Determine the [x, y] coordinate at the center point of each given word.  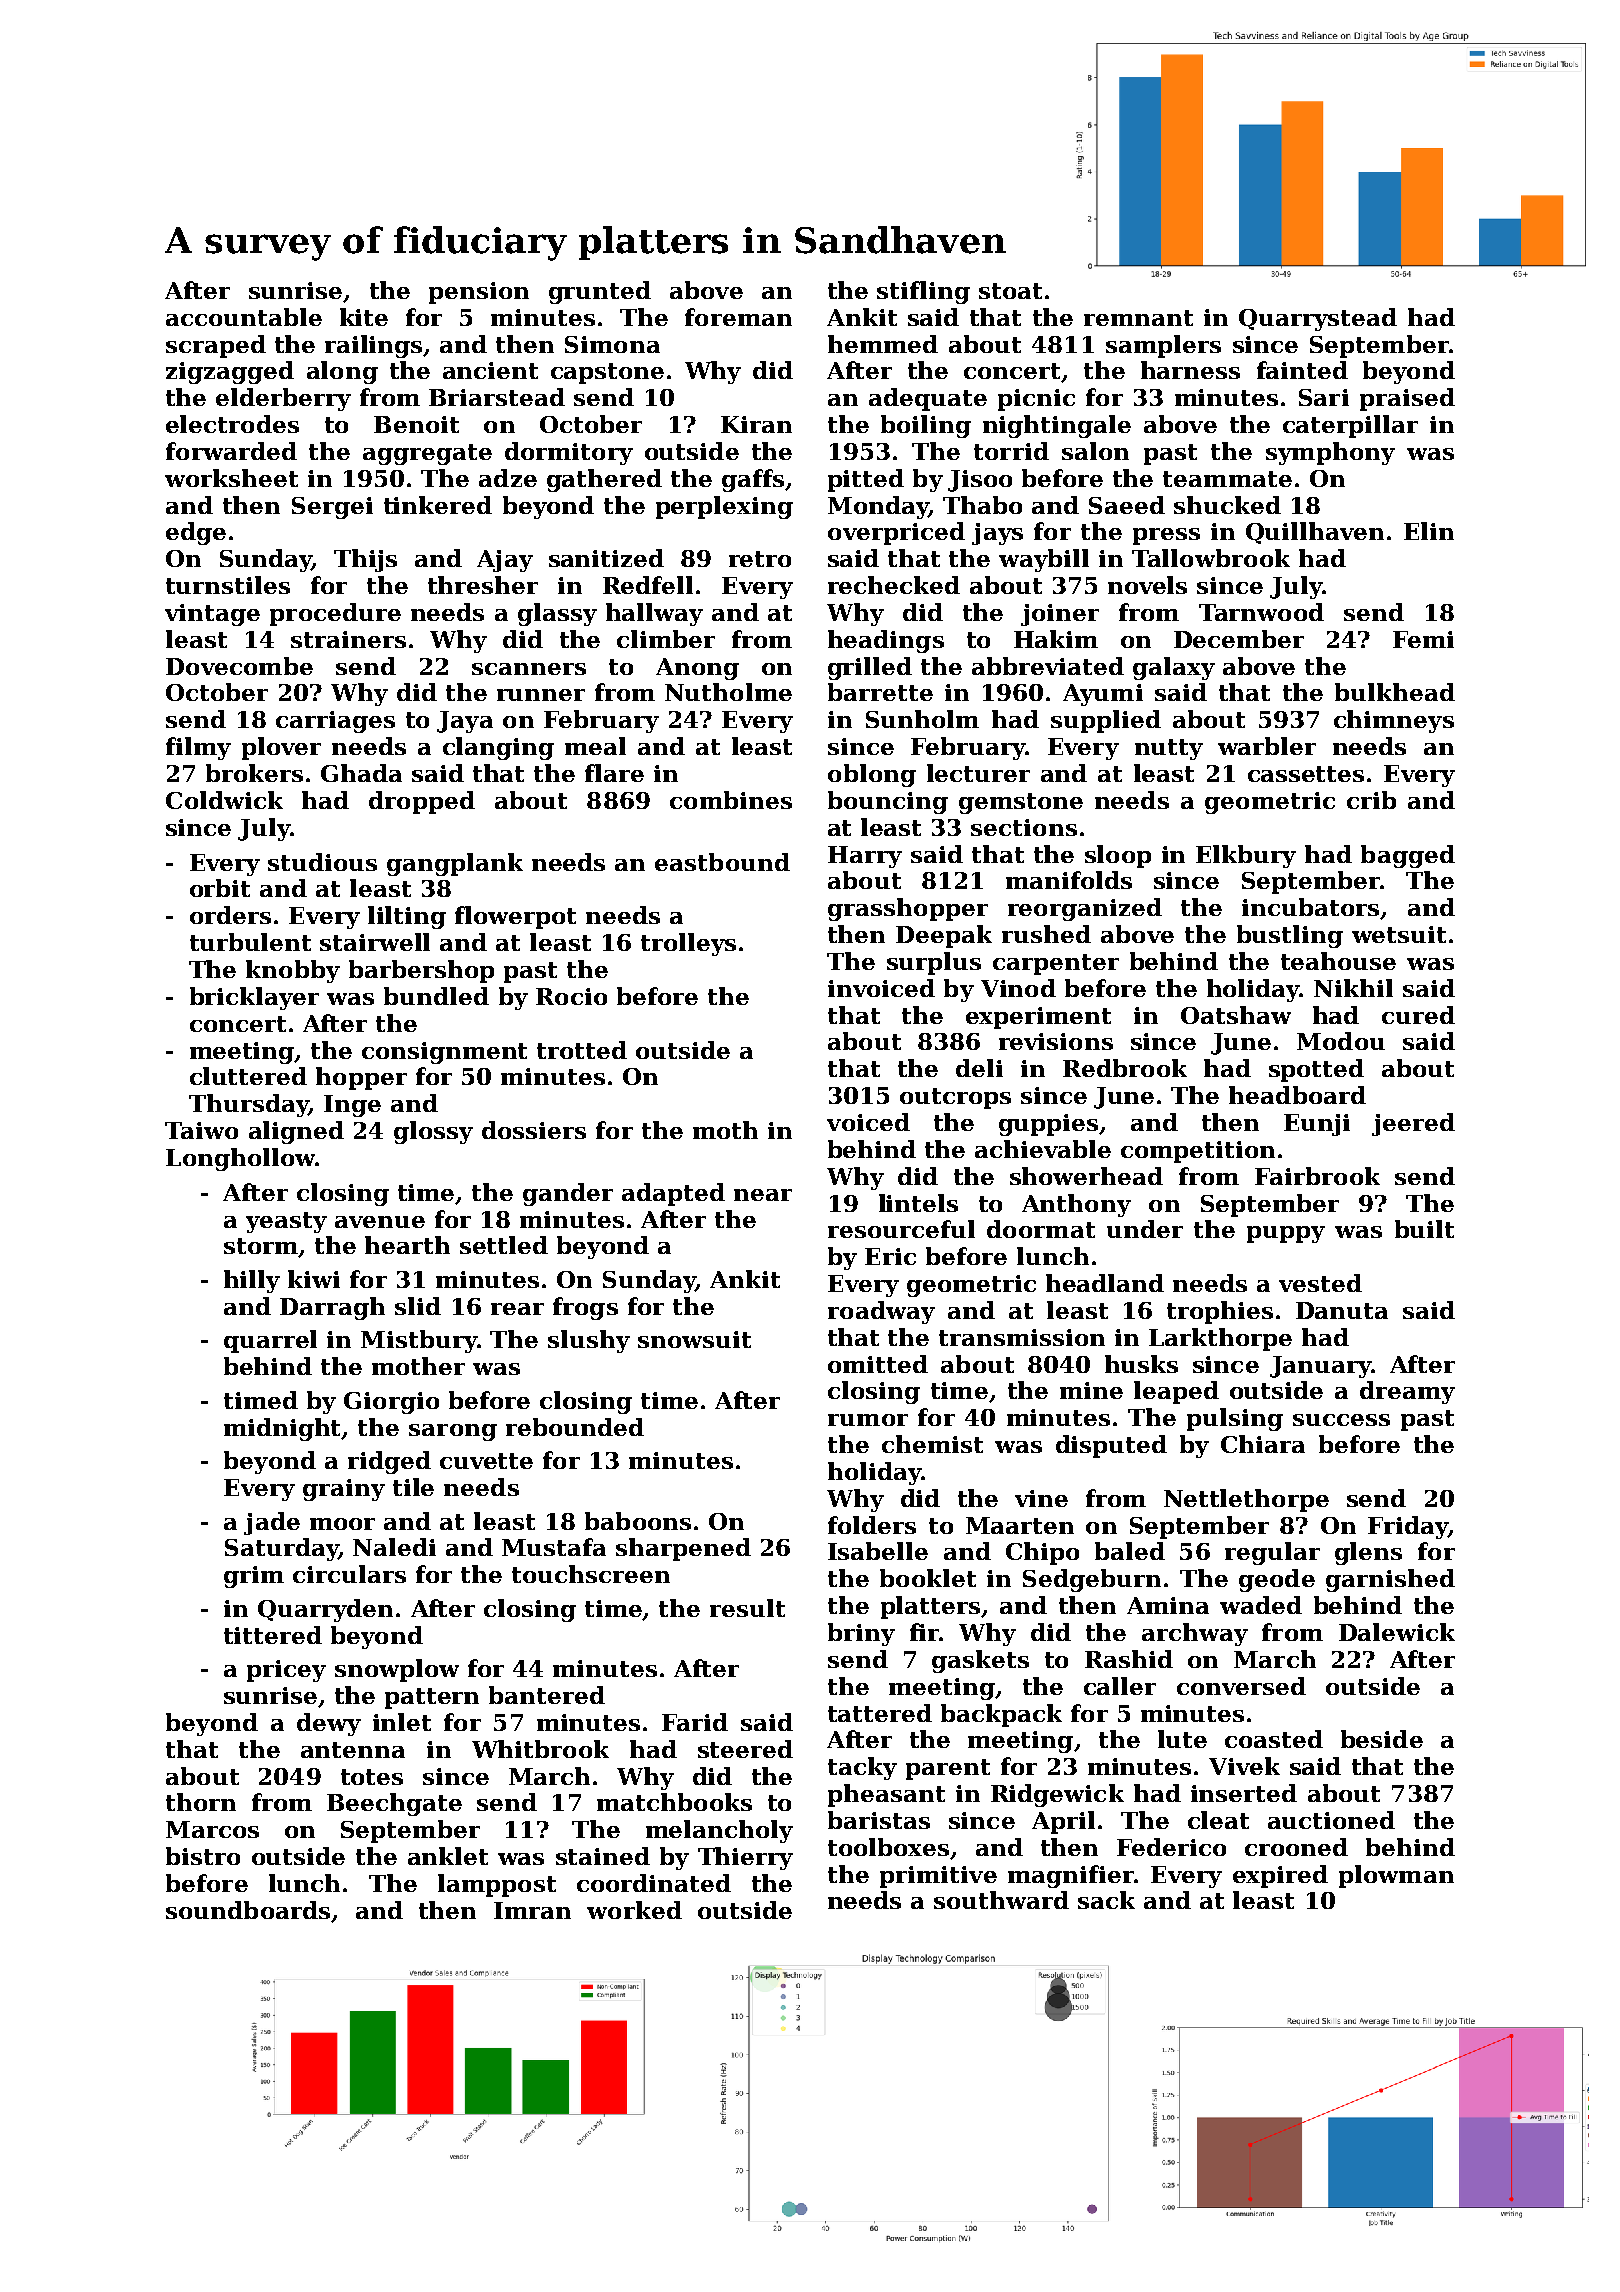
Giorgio [391, 1403]
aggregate [427, 454]
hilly [252, 1281]
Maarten [1020, 1525]
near [763, 1195]
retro [760, 559]
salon [1095, 451]
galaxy [1174, 668]
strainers [348, 639]
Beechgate [394, 1804]
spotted [1316, 1070]
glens [1368, 1553]
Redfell [648, 585]
